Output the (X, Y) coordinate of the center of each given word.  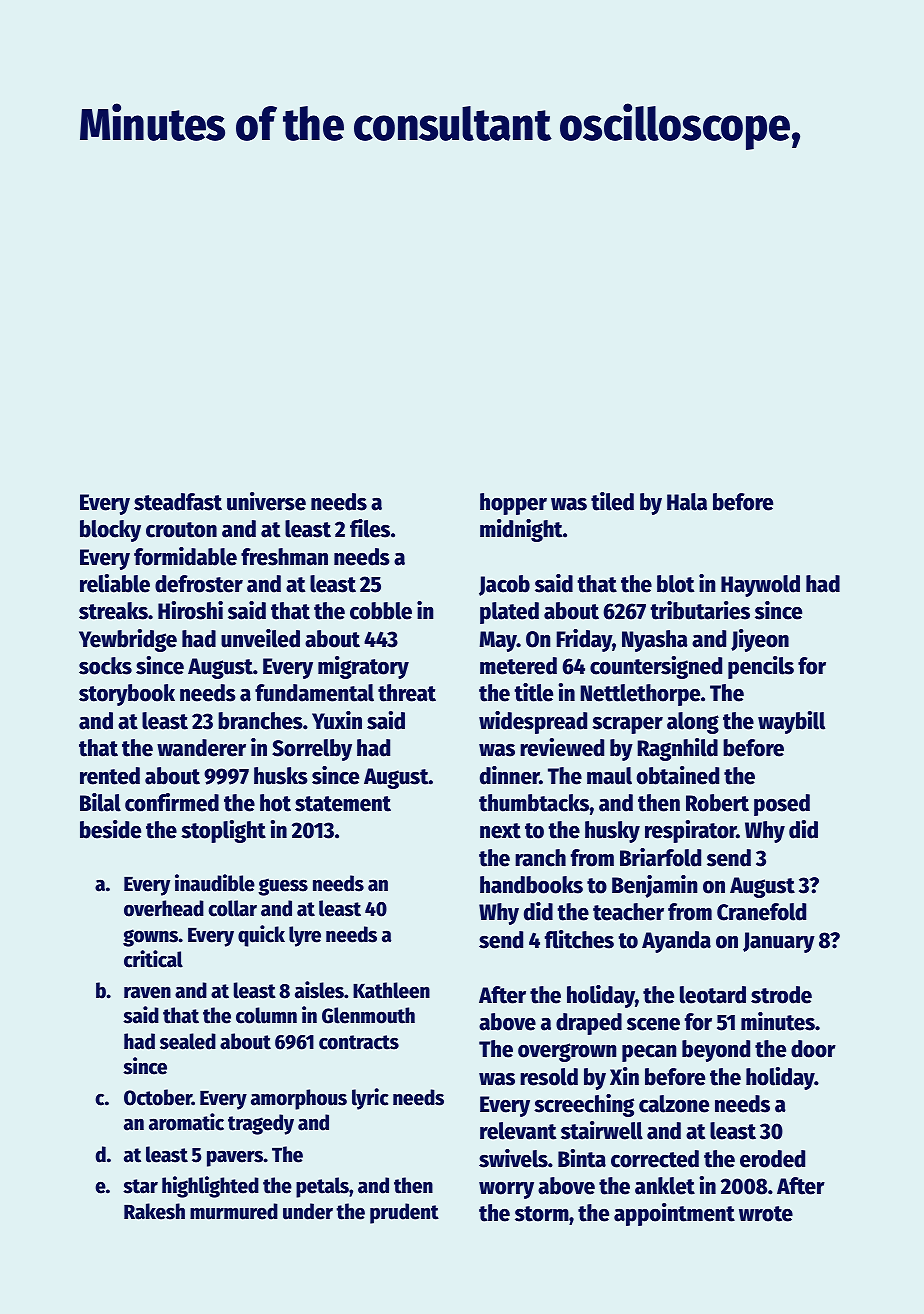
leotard (713, 995)
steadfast (178, 502)
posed (782, 805)
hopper (513, 504)
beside (110, 829)
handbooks (531, 885)
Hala (687, 502)
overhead (164, 908)
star (140, 1186)
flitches (579, 939)
